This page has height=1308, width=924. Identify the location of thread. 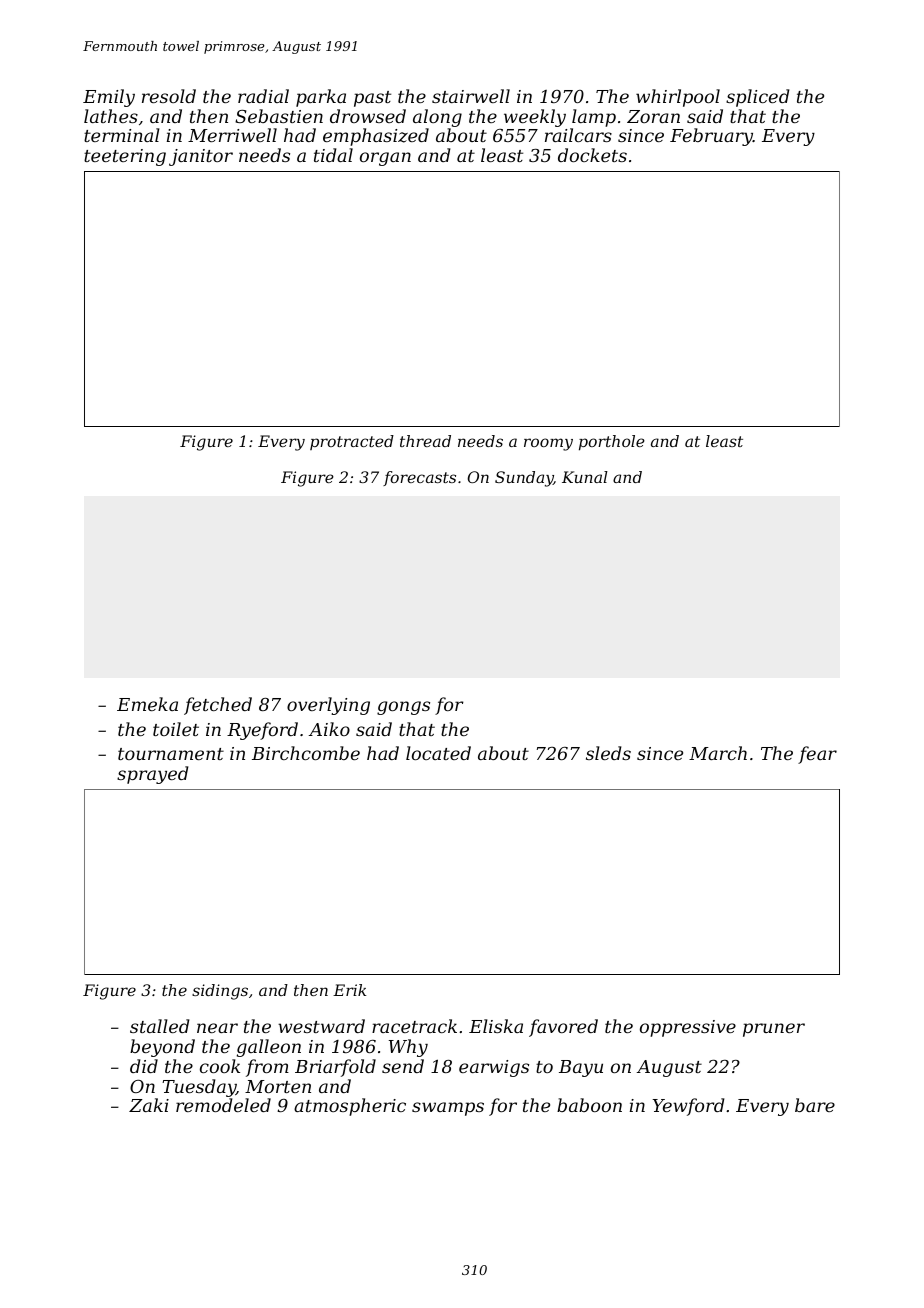
(425, 441).
